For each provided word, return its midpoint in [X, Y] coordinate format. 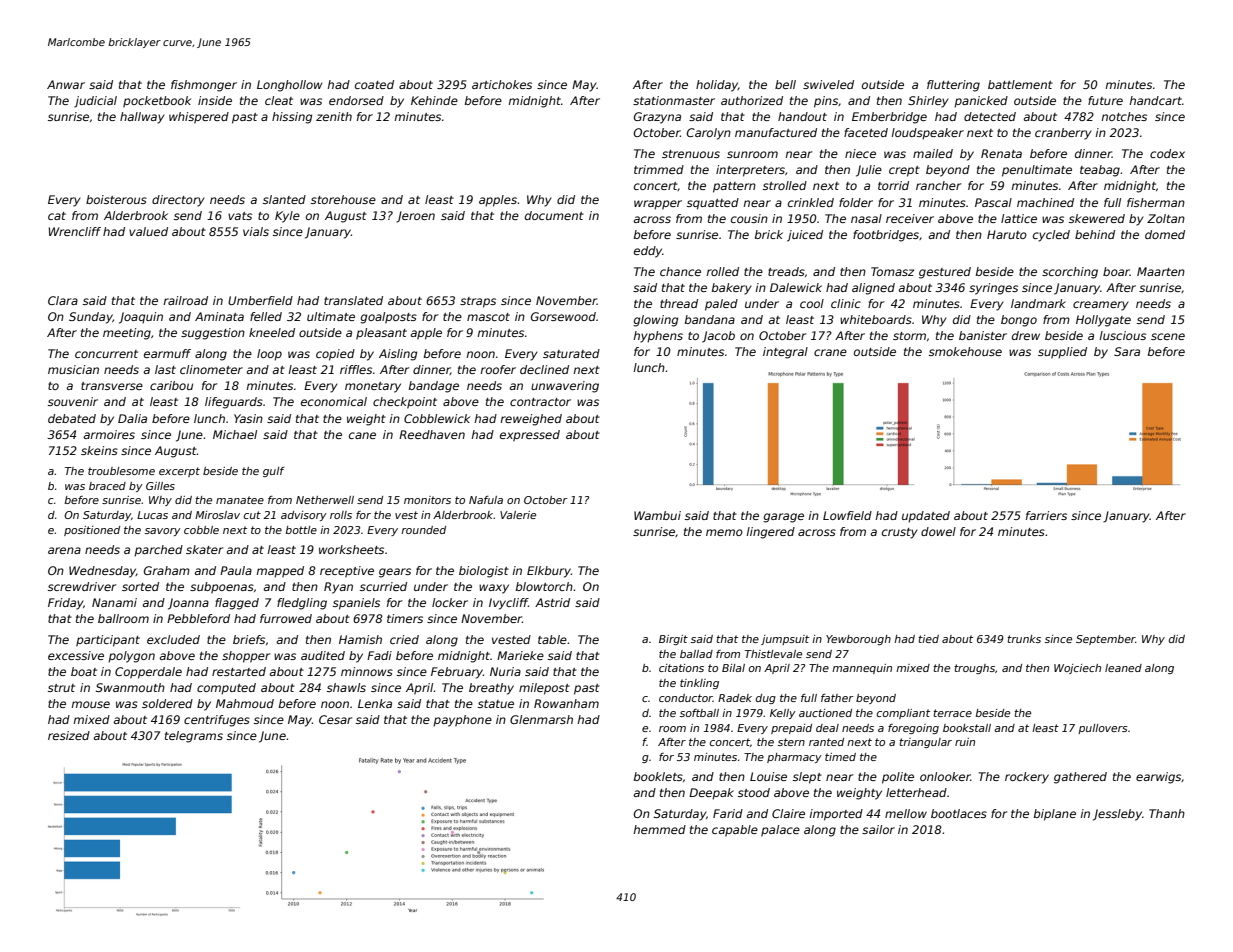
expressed [530, 436]
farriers [1046, 515]
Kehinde [434, 100]
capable [735, 831]
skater [204, 549]
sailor [878, 829]
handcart [1155, 100]
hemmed [659, 829]
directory [178, 201]
